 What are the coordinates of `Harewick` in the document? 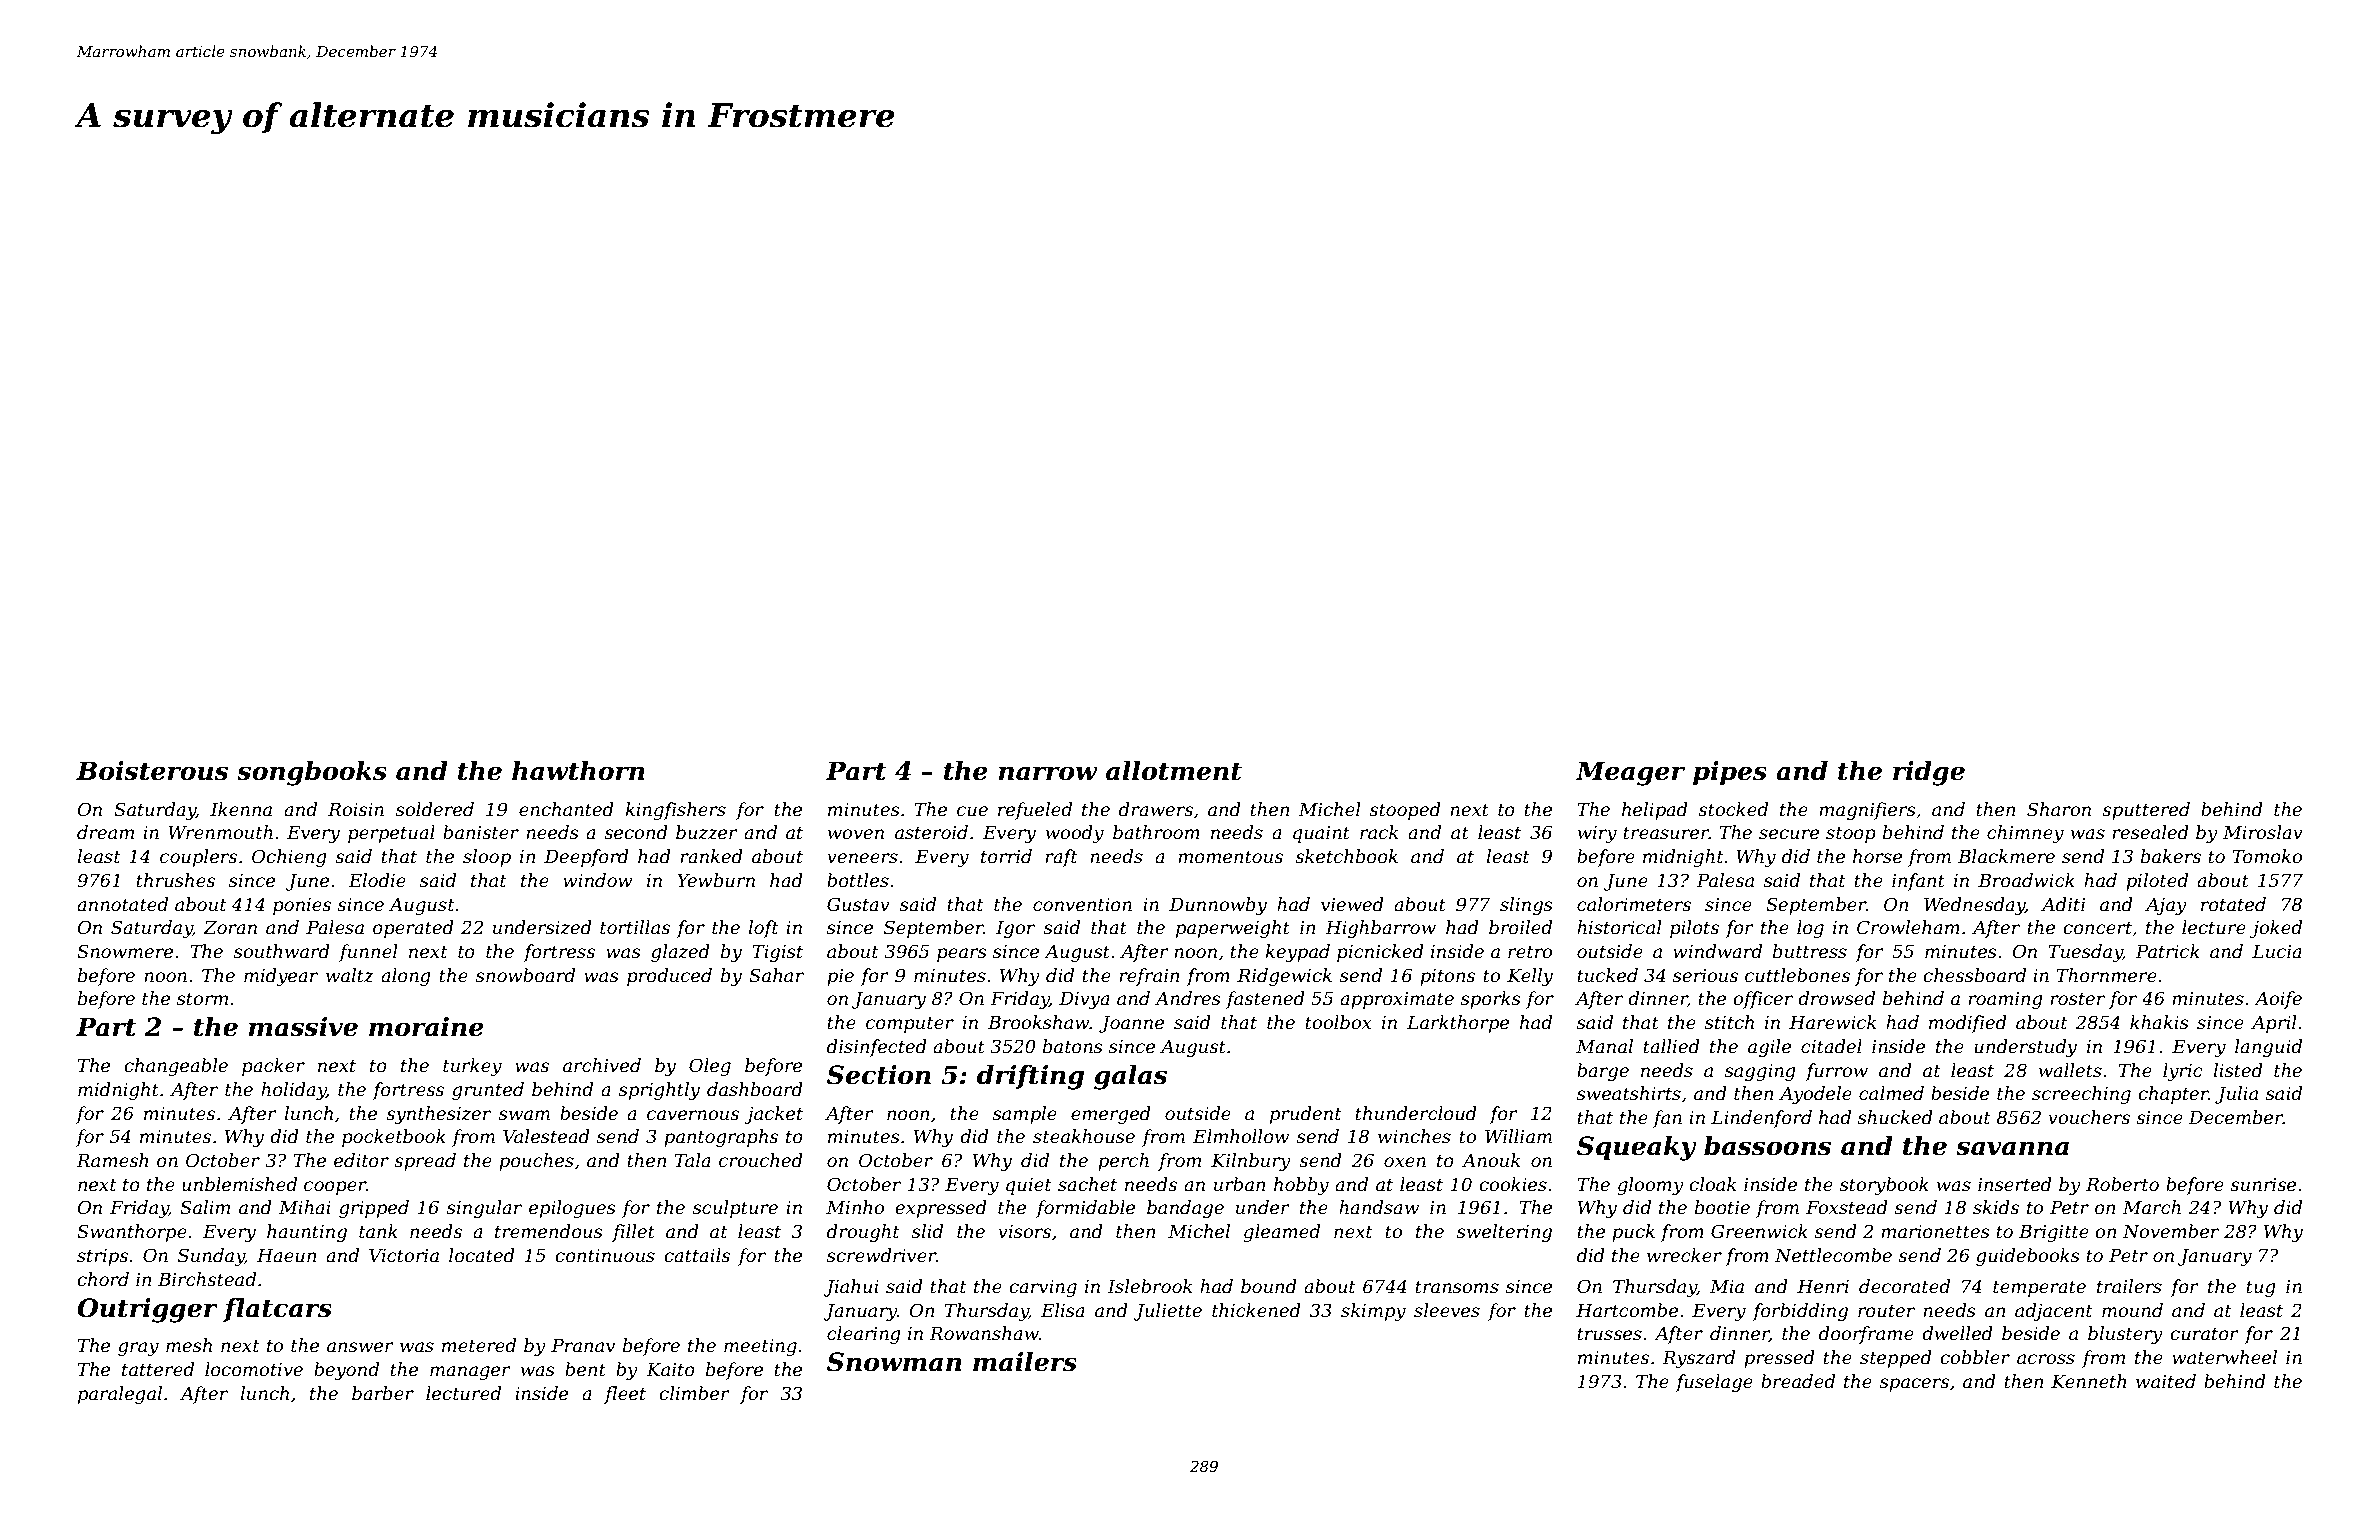 It's located at (1832, 1022).
